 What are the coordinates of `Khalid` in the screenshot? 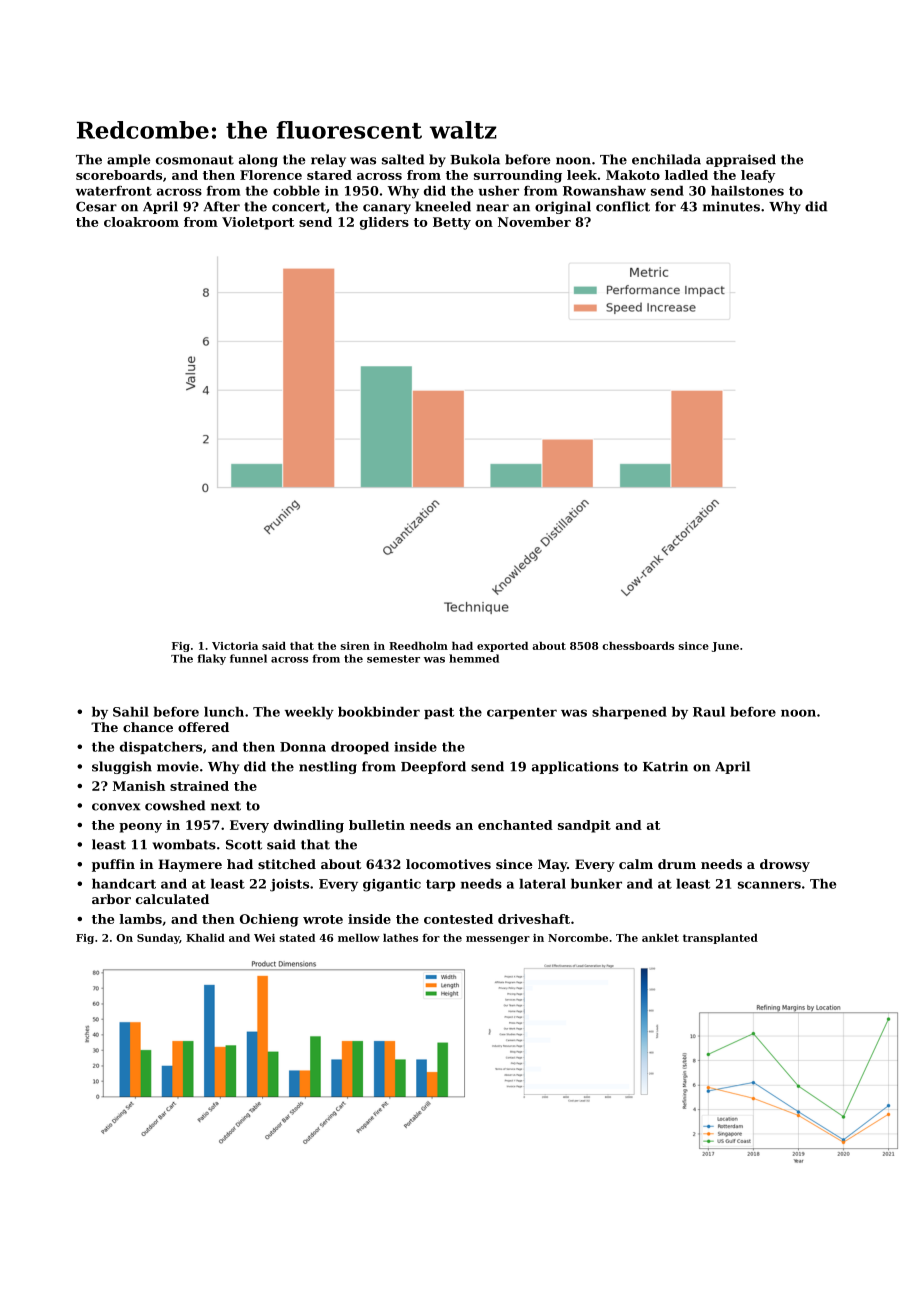 It's located at (205, 938).
